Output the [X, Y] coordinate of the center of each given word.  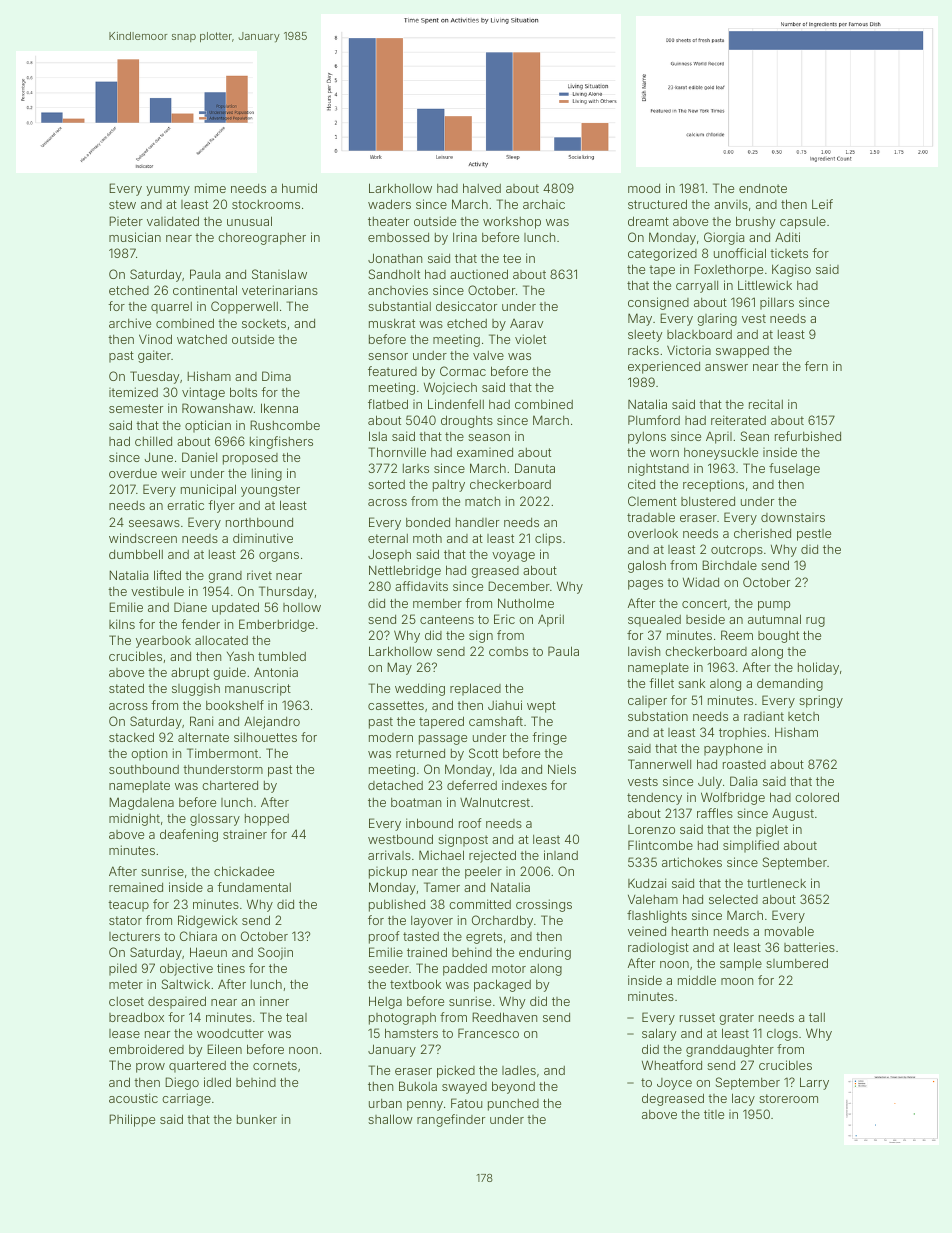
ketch [803, 716]
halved [482, 188]
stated [126, 688]
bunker [257, 1119]
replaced [475, 689]
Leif [822, 204]
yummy [168, 191]
